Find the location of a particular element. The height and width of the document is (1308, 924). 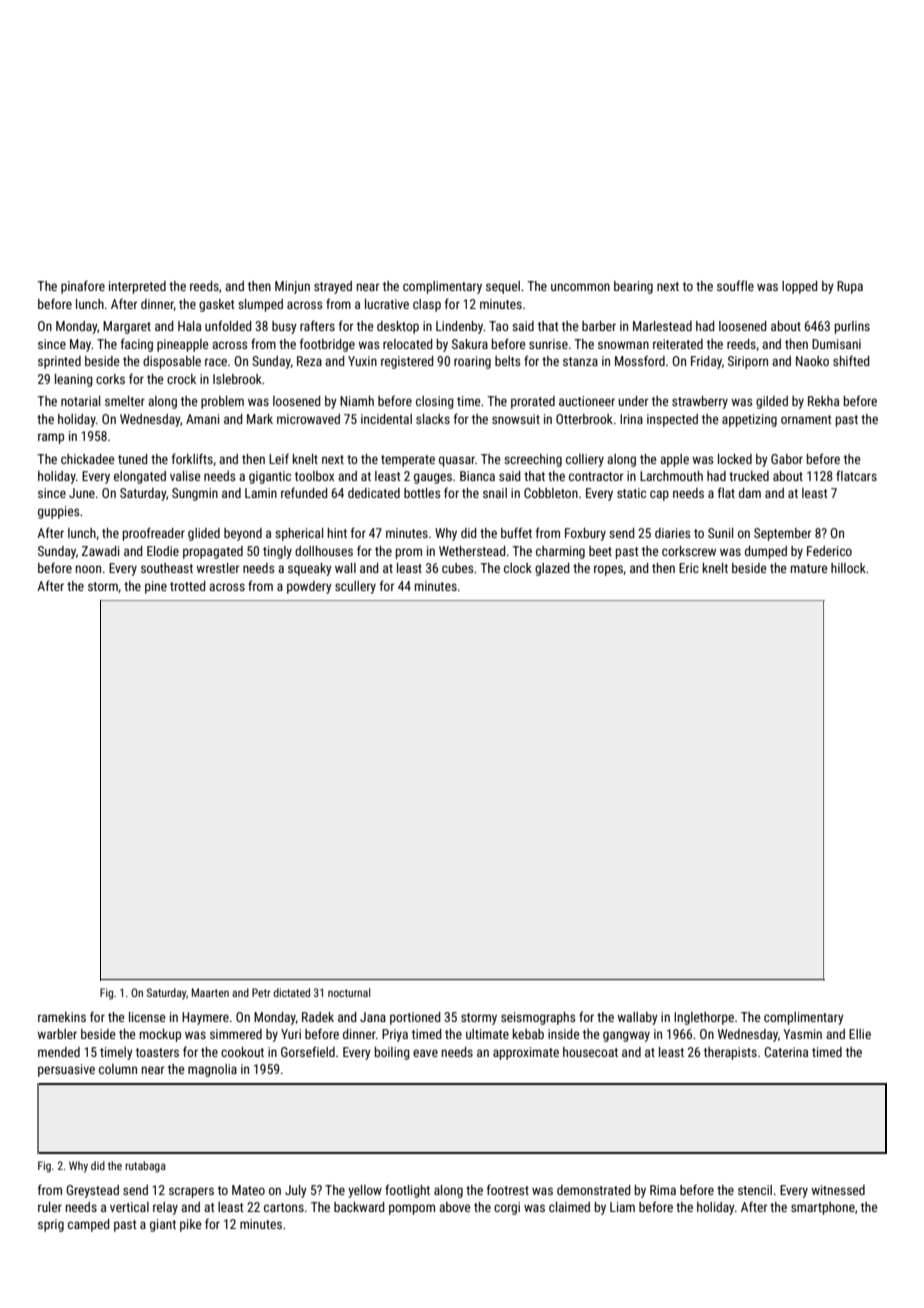

cookout is located at coordinates (242, 1052).
